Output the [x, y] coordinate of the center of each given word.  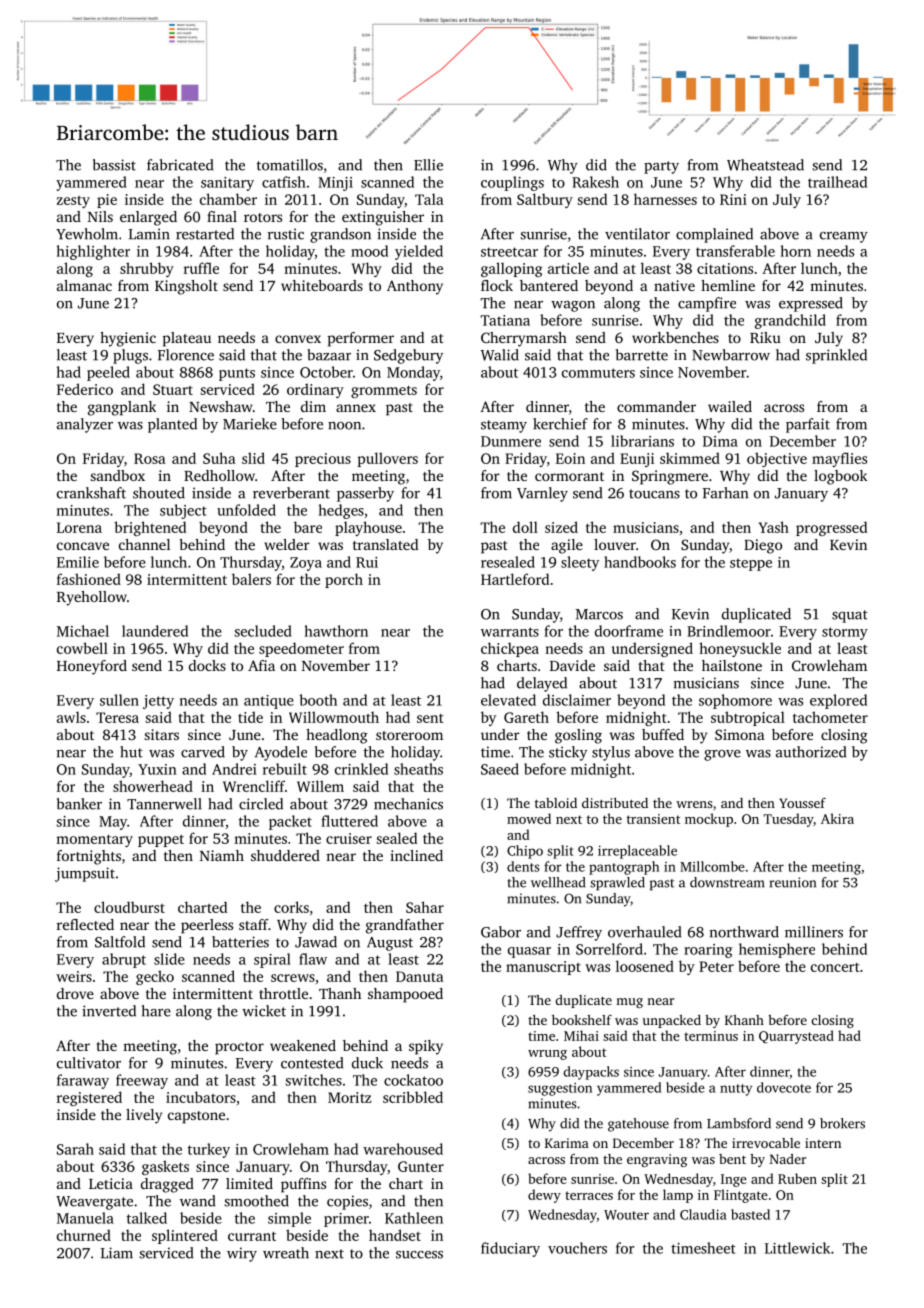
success [419, 1255]
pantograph [624, 868]
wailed [730, 406]
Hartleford [515, 579]
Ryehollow [92, 598]
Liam [117, 1253]
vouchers [577, 1248]
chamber [228, 199]
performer [361, 339]
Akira [837, 818]
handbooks [640, 562]
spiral [272, 960]
